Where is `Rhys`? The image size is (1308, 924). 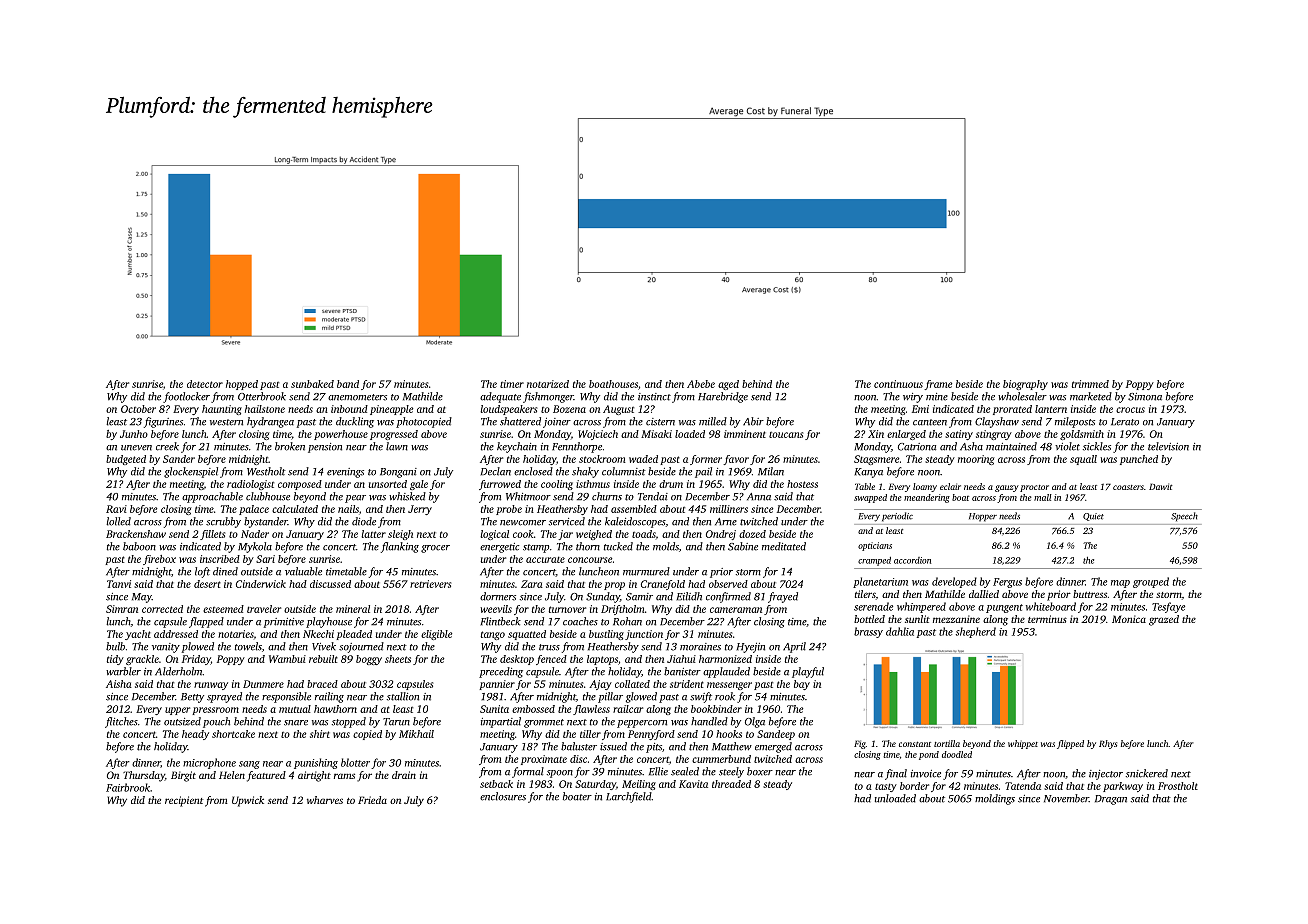 Rhys is located at coordinates (1108, 744).
